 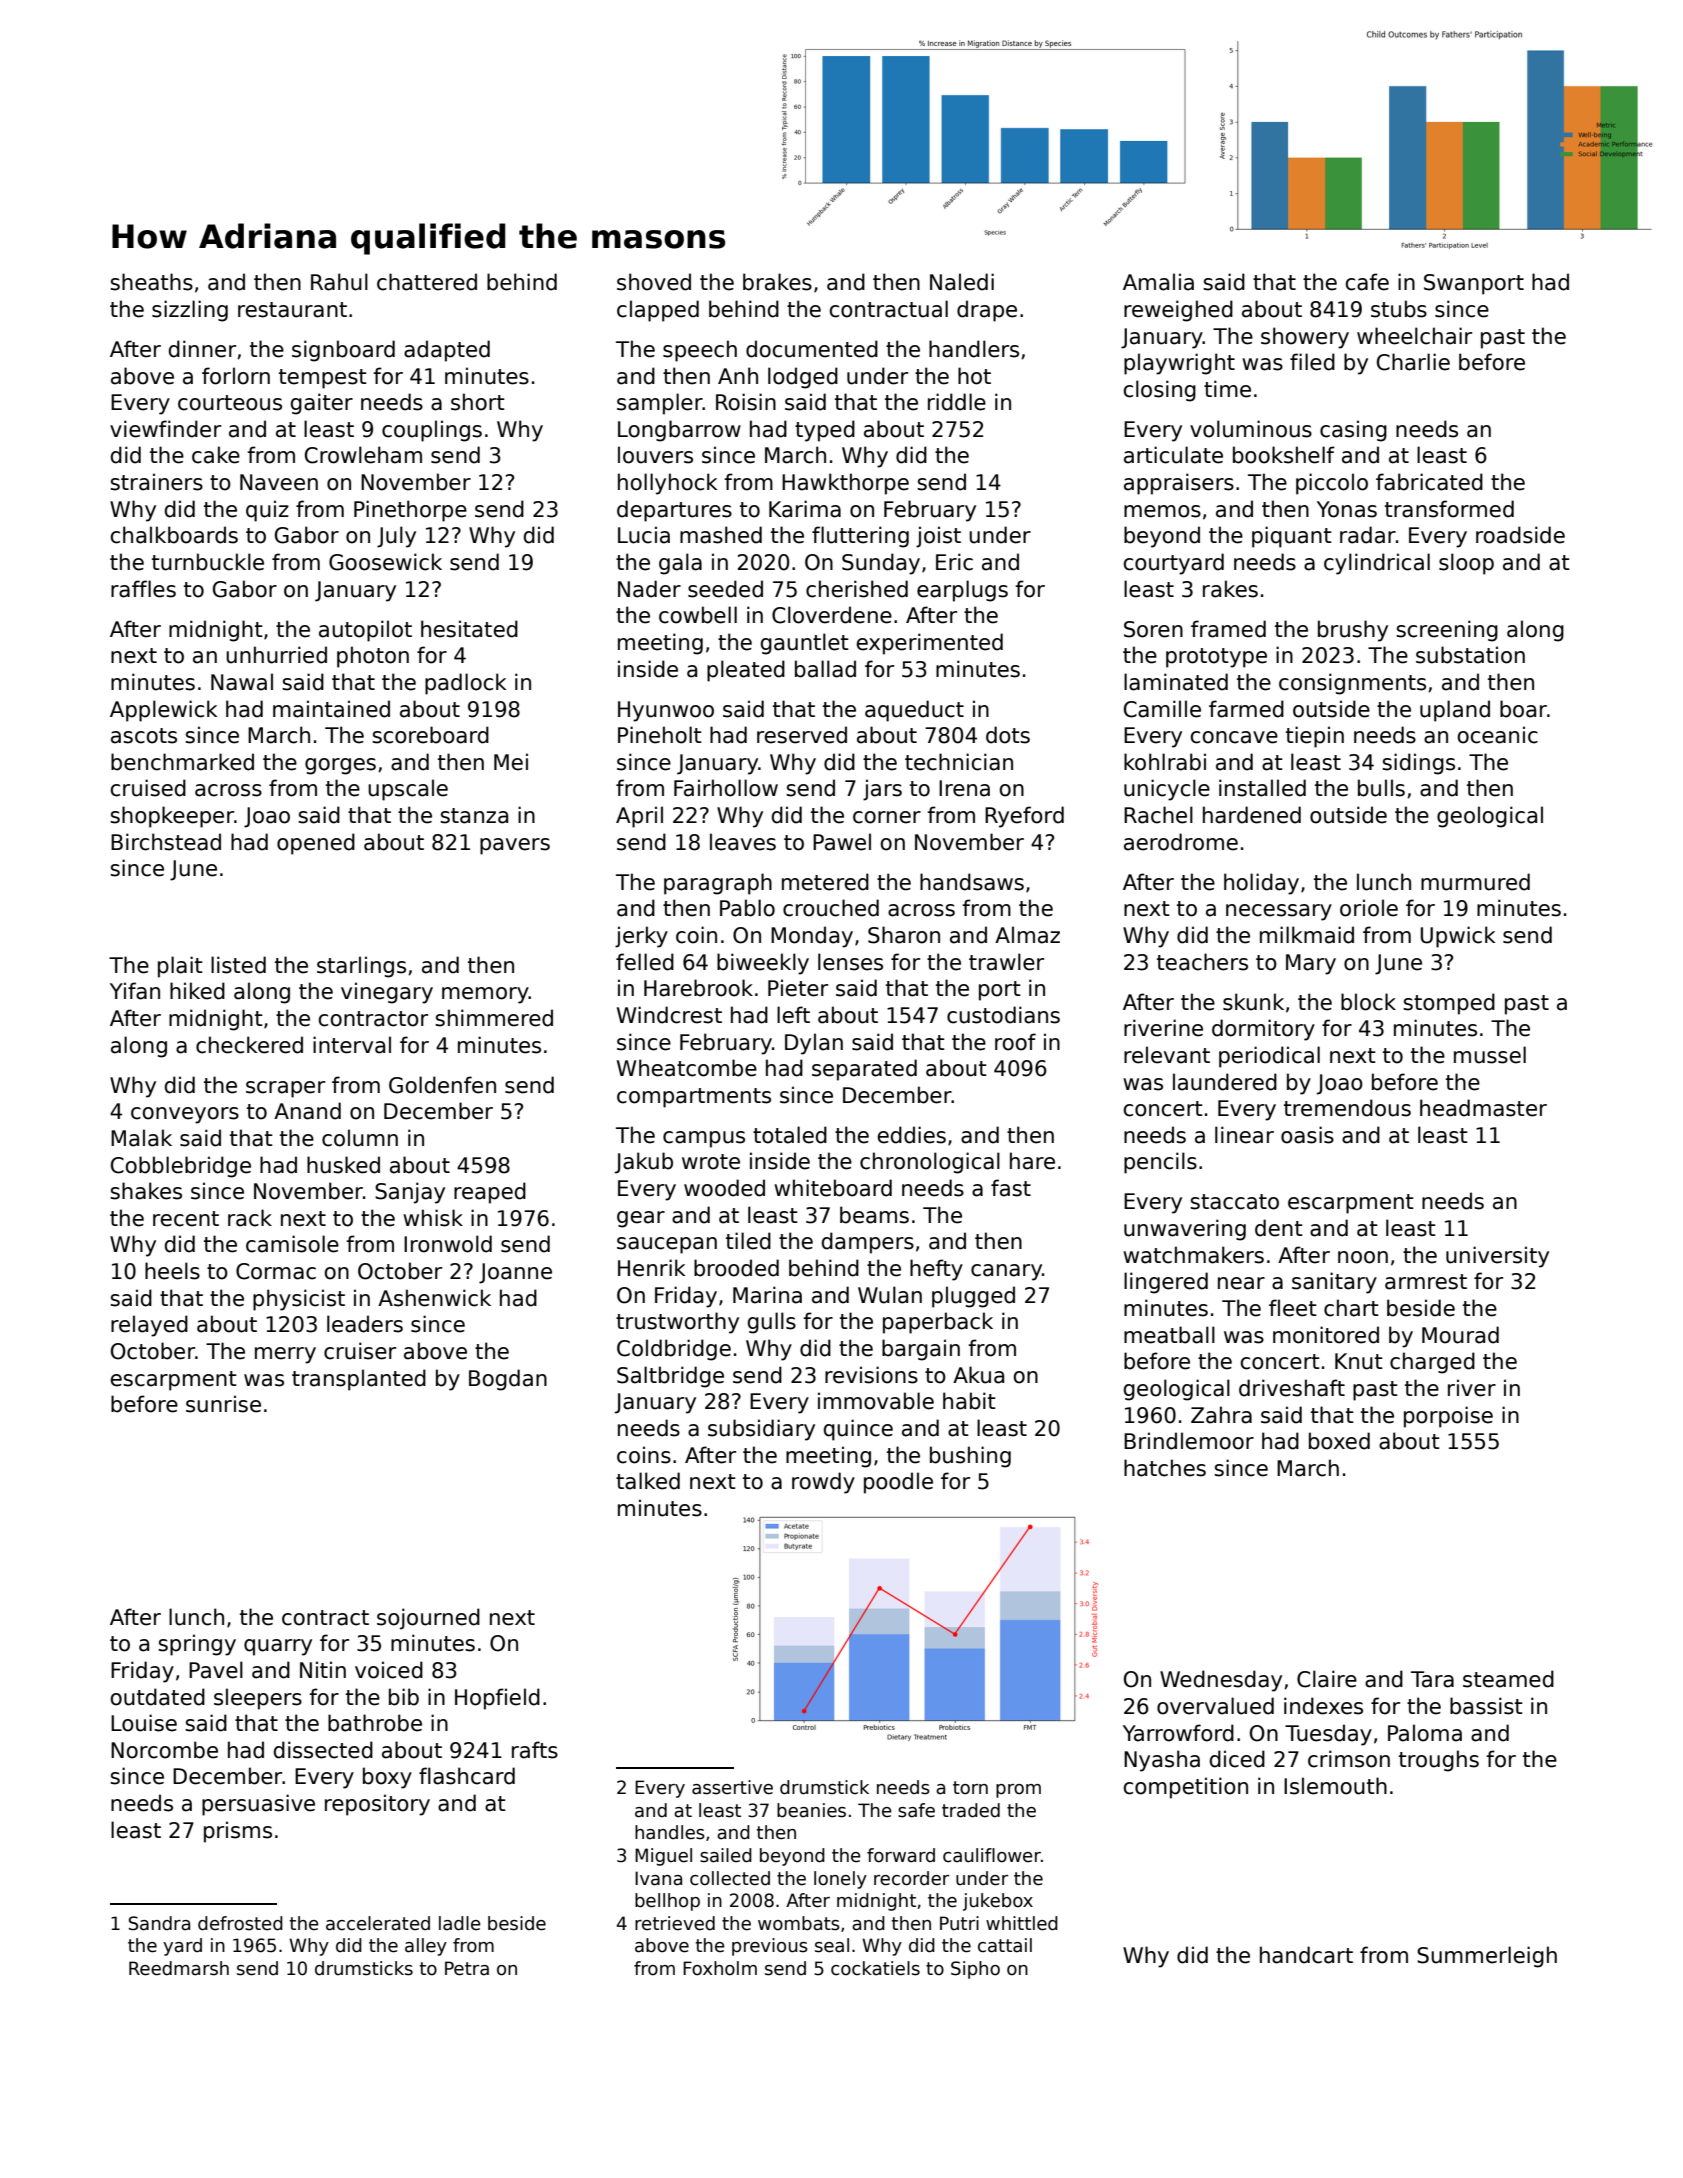 What do you see at coordinates (914, 711) in the page?
I see `aqueduct` at bounding box center [914, 711].
